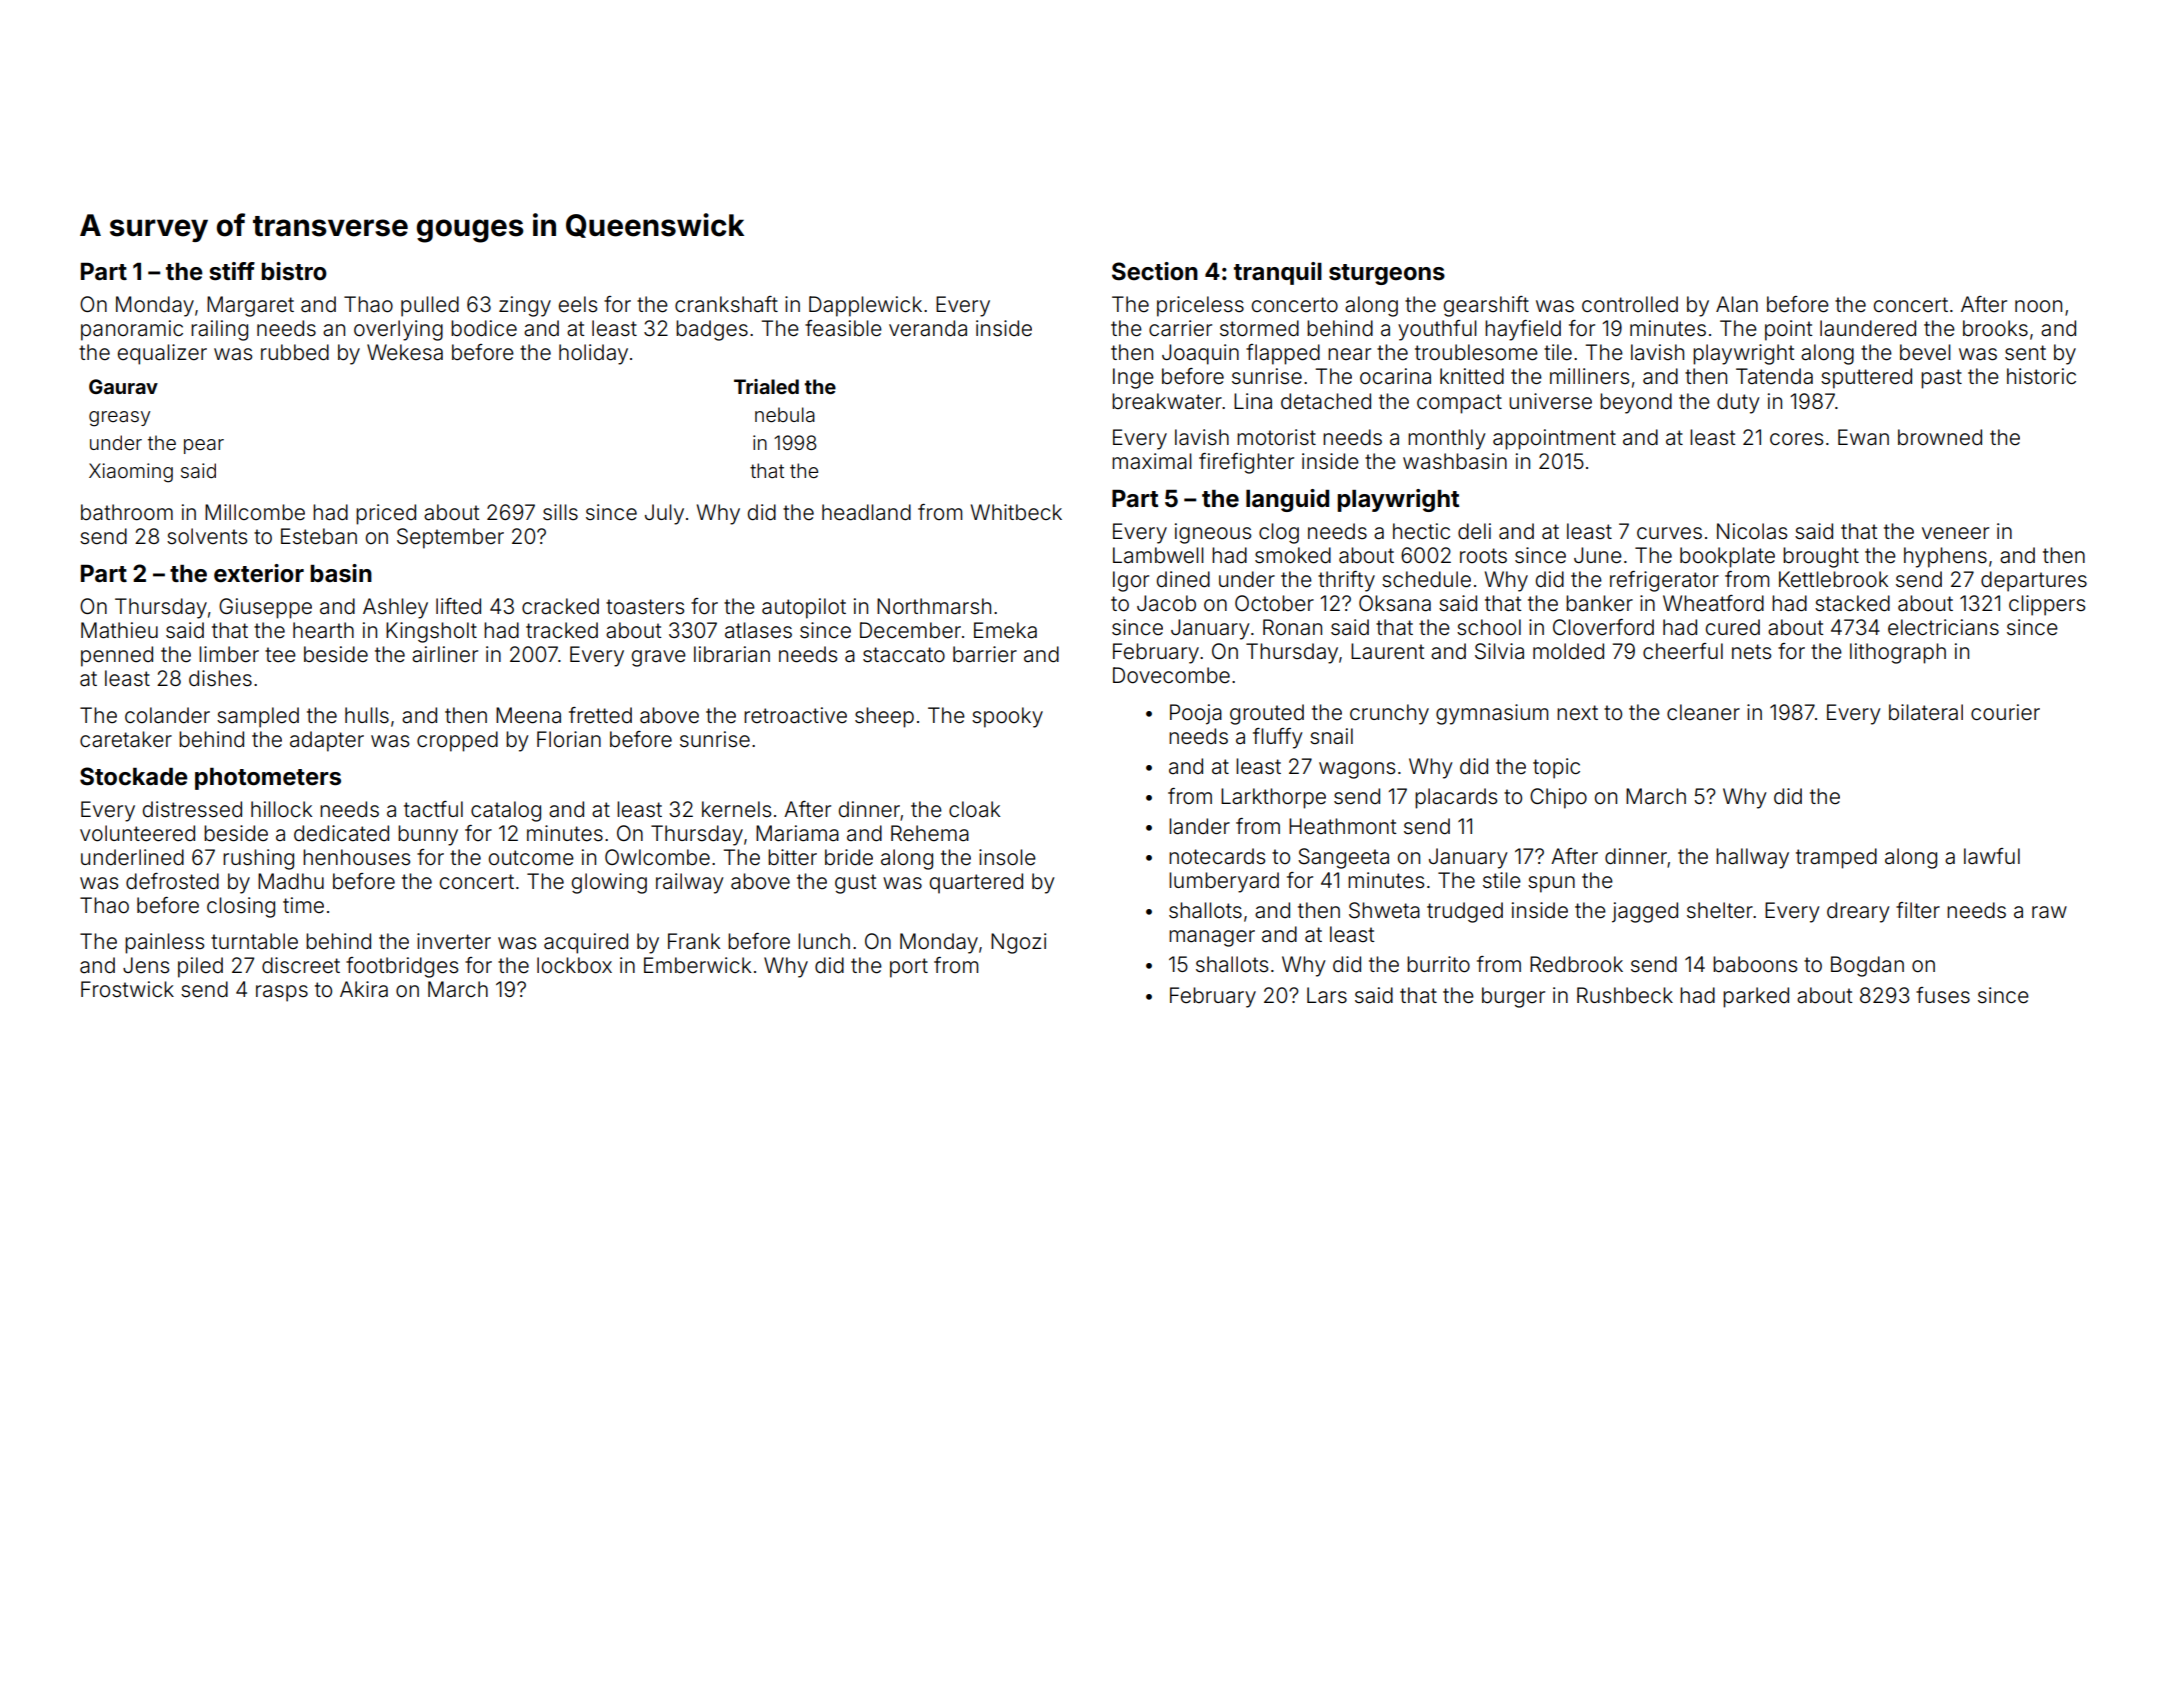 This document has width=2178, height=1683. I want to click on Pooja, so click(1196, 714).
